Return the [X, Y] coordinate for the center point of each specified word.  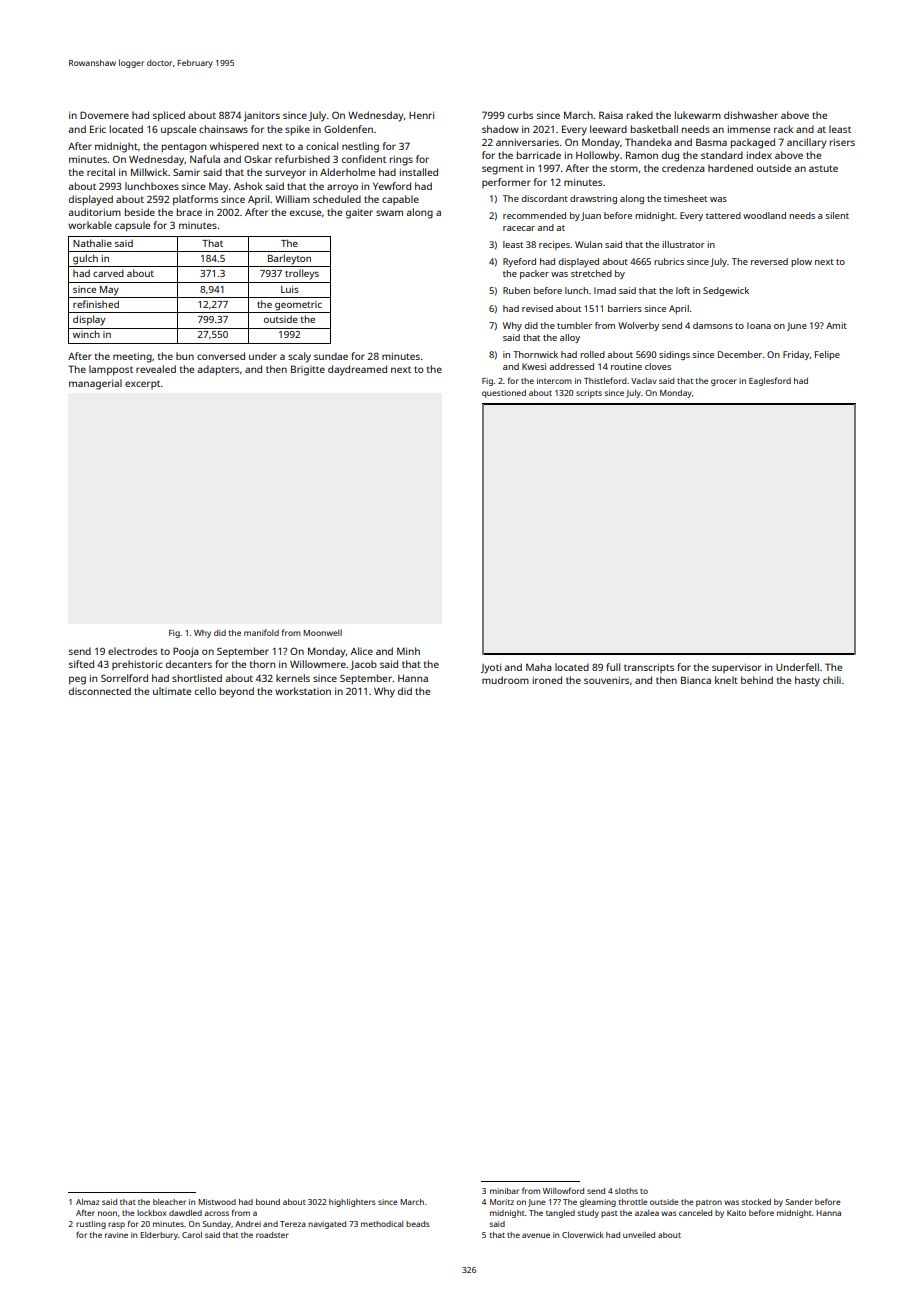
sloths [626, 1191]
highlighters [352, 1203]
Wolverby [638, 326]
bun [185, 356]
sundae [331, 356]
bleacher [169, 1202]
